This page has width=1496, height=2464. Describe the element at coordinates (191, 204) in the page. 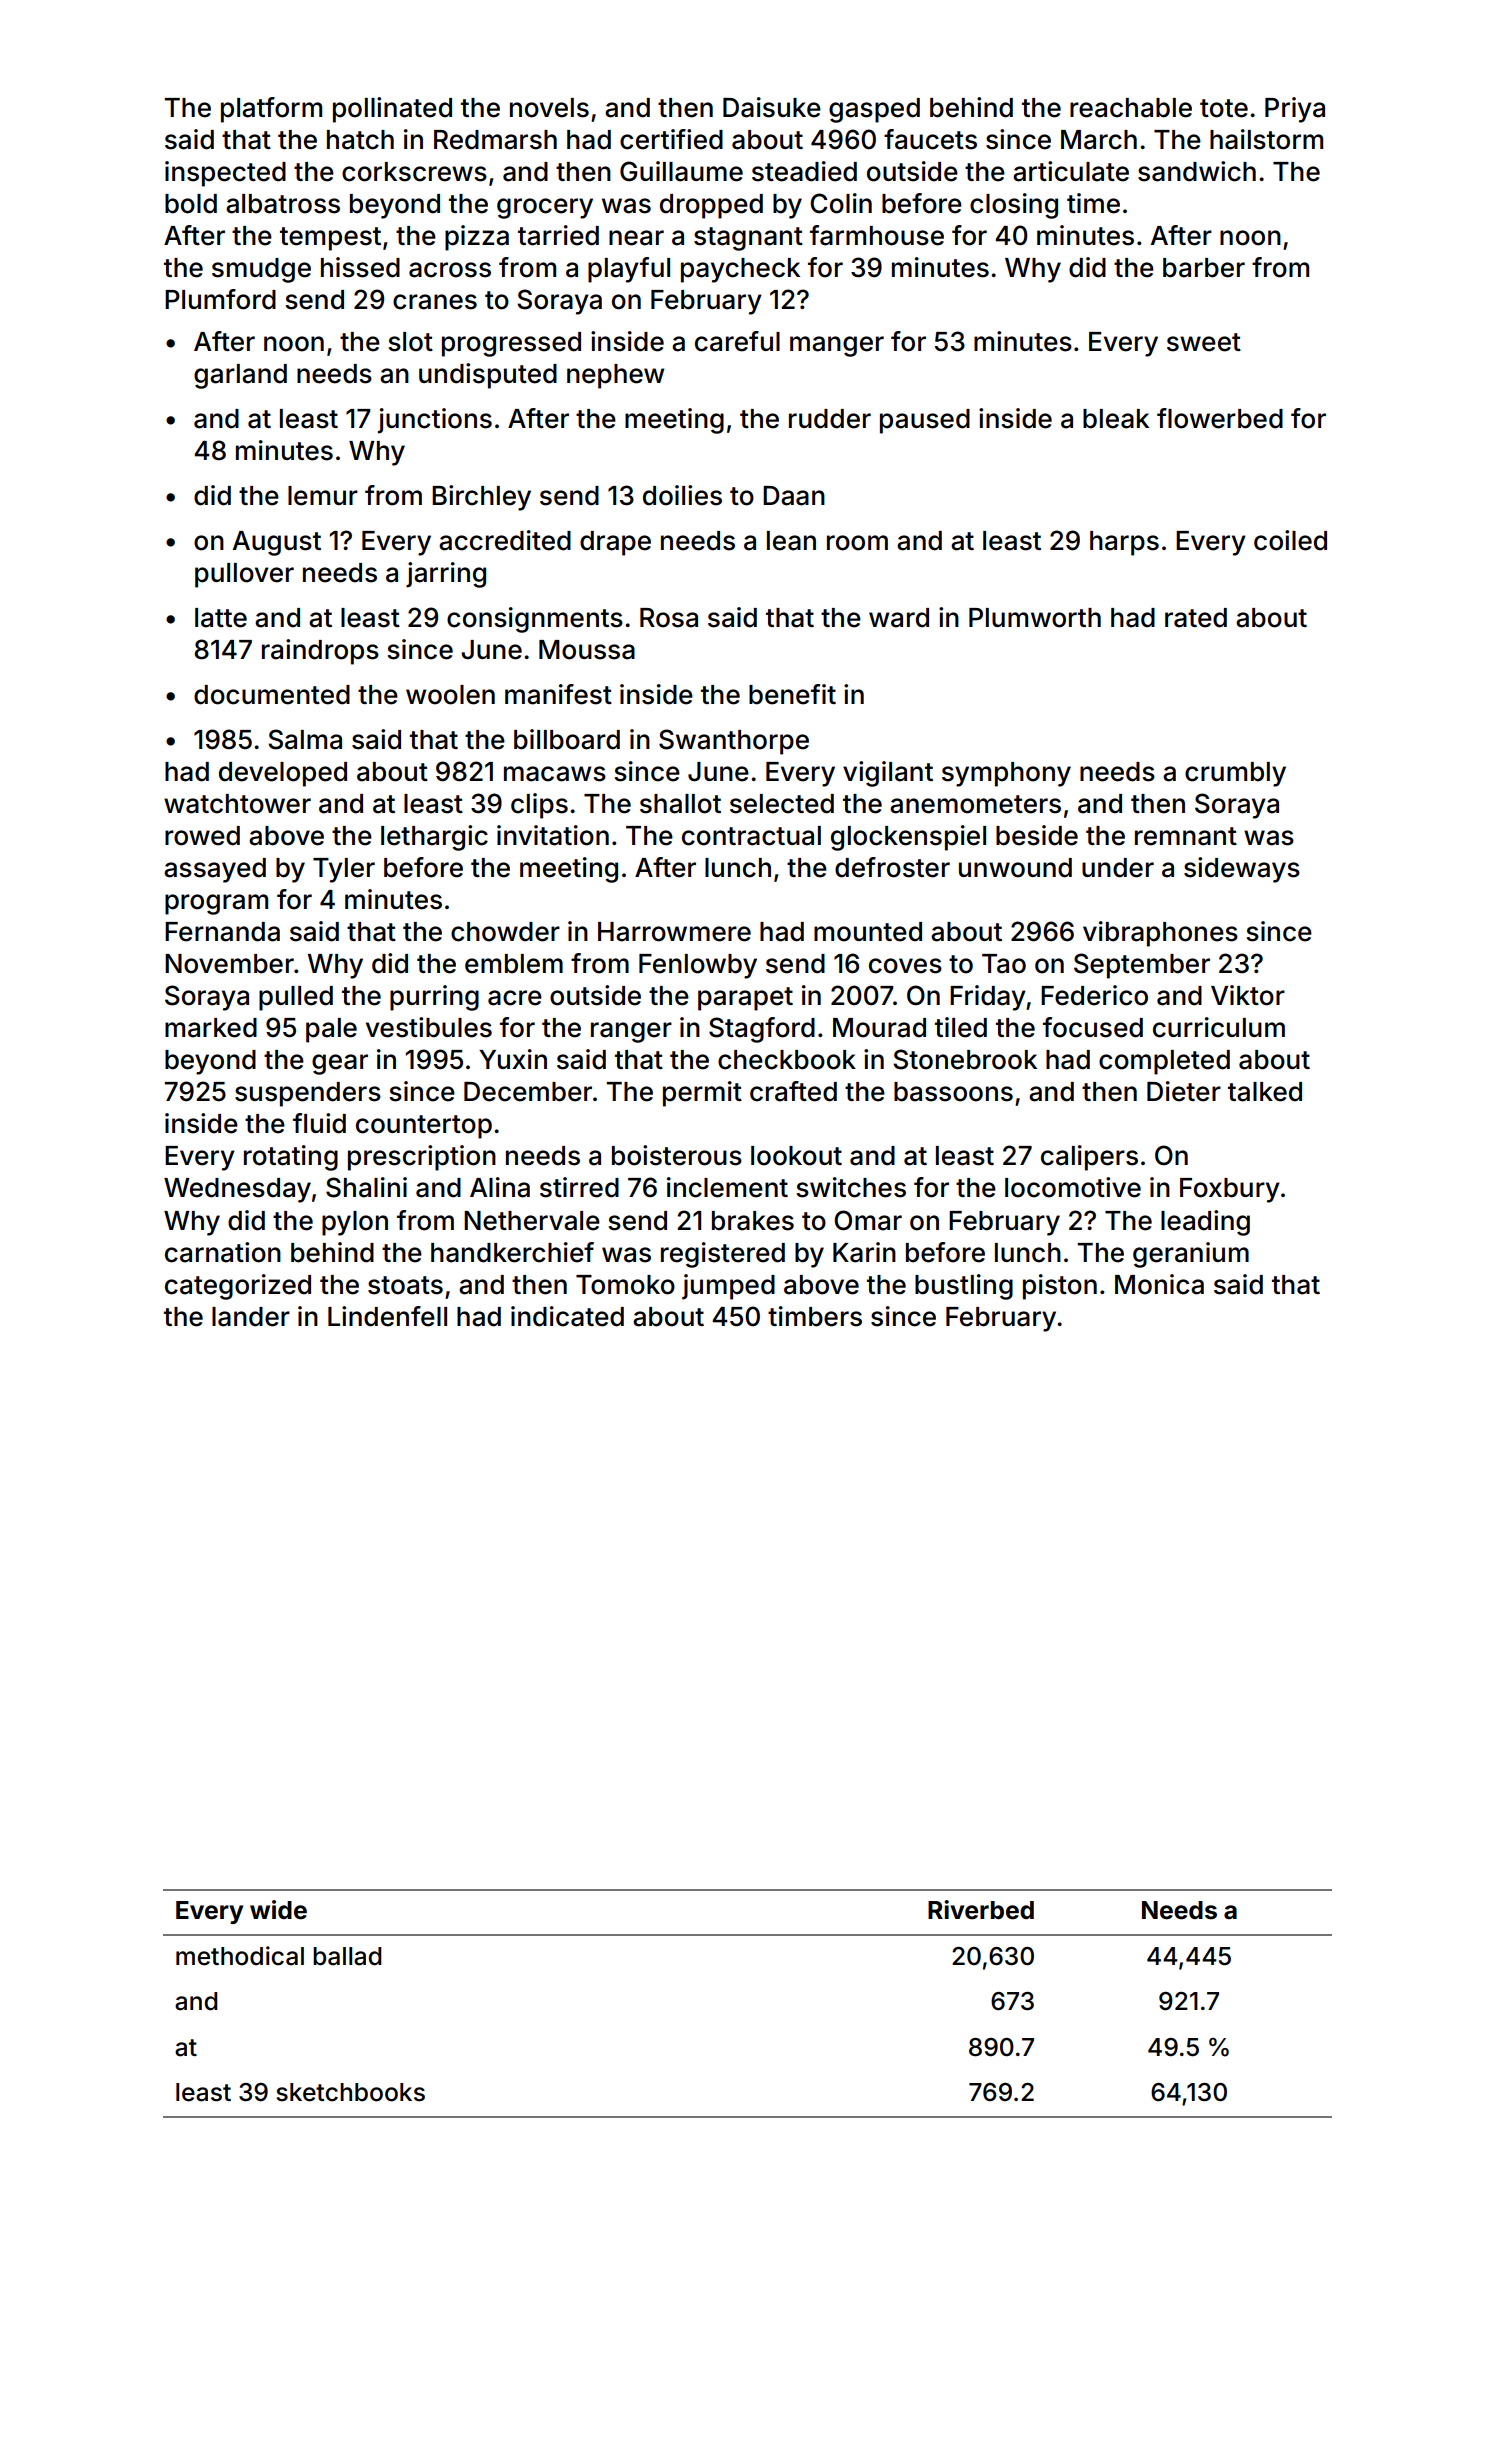

I see `bold` at that location.
